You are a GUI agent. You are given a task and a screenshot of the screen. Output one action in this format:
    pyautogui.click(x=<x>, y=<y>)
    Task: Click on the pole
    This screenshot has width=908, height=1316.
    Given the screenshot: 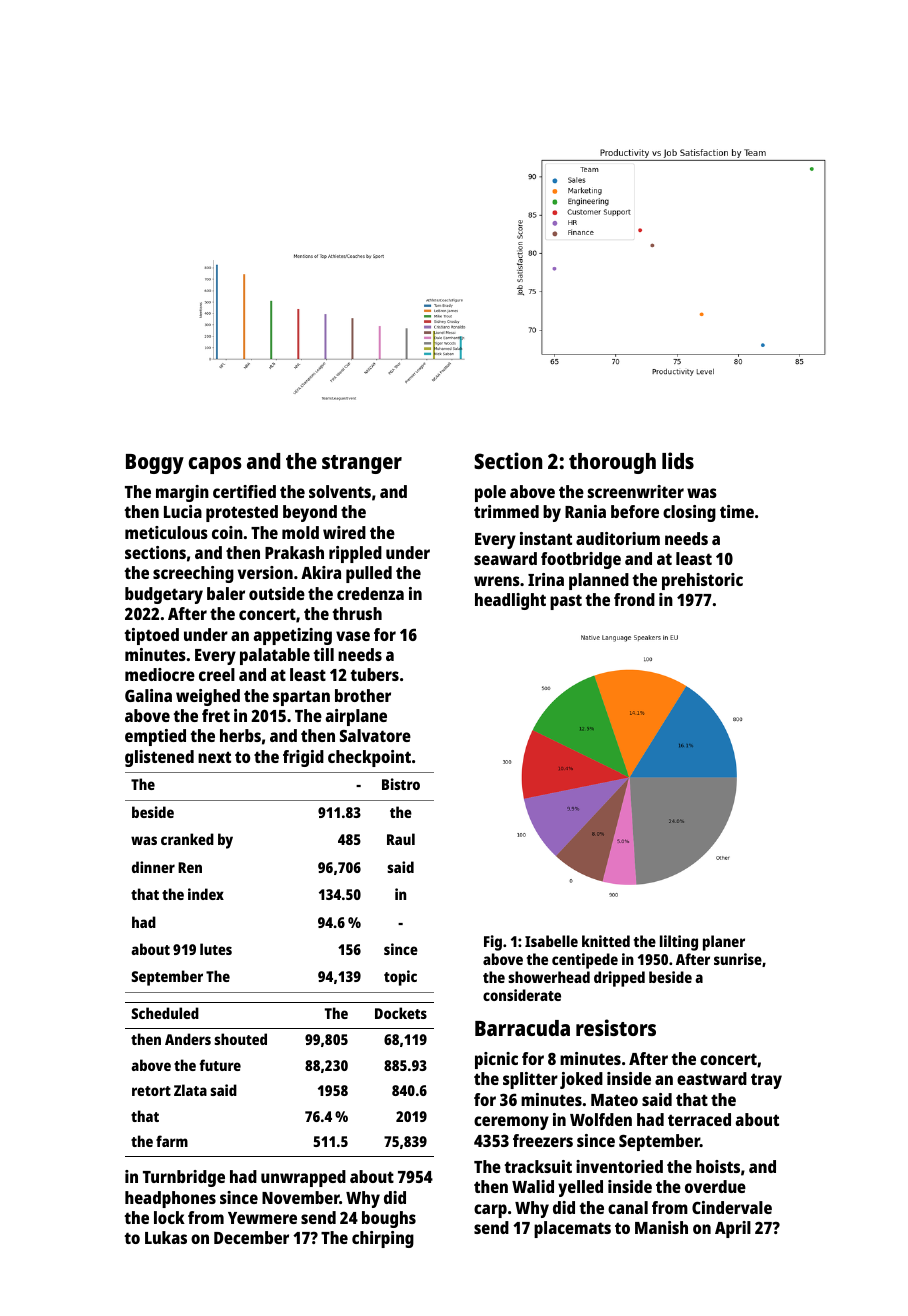 What is the action you would take?
    pyautogui.click(x=490, y=493)
